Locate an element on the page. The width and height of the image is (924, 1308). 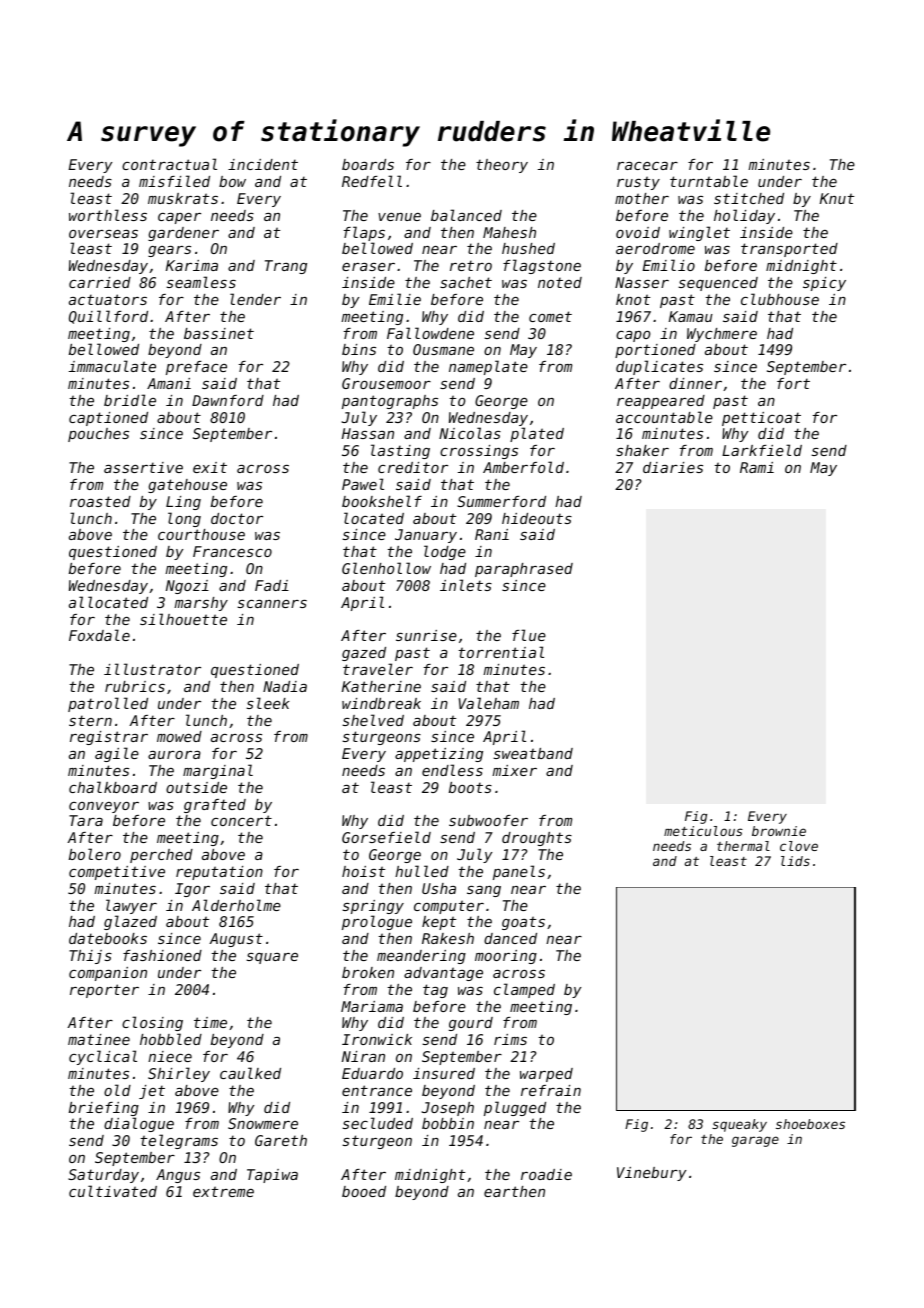
Larkfield is located at coordinates (762, 450).
